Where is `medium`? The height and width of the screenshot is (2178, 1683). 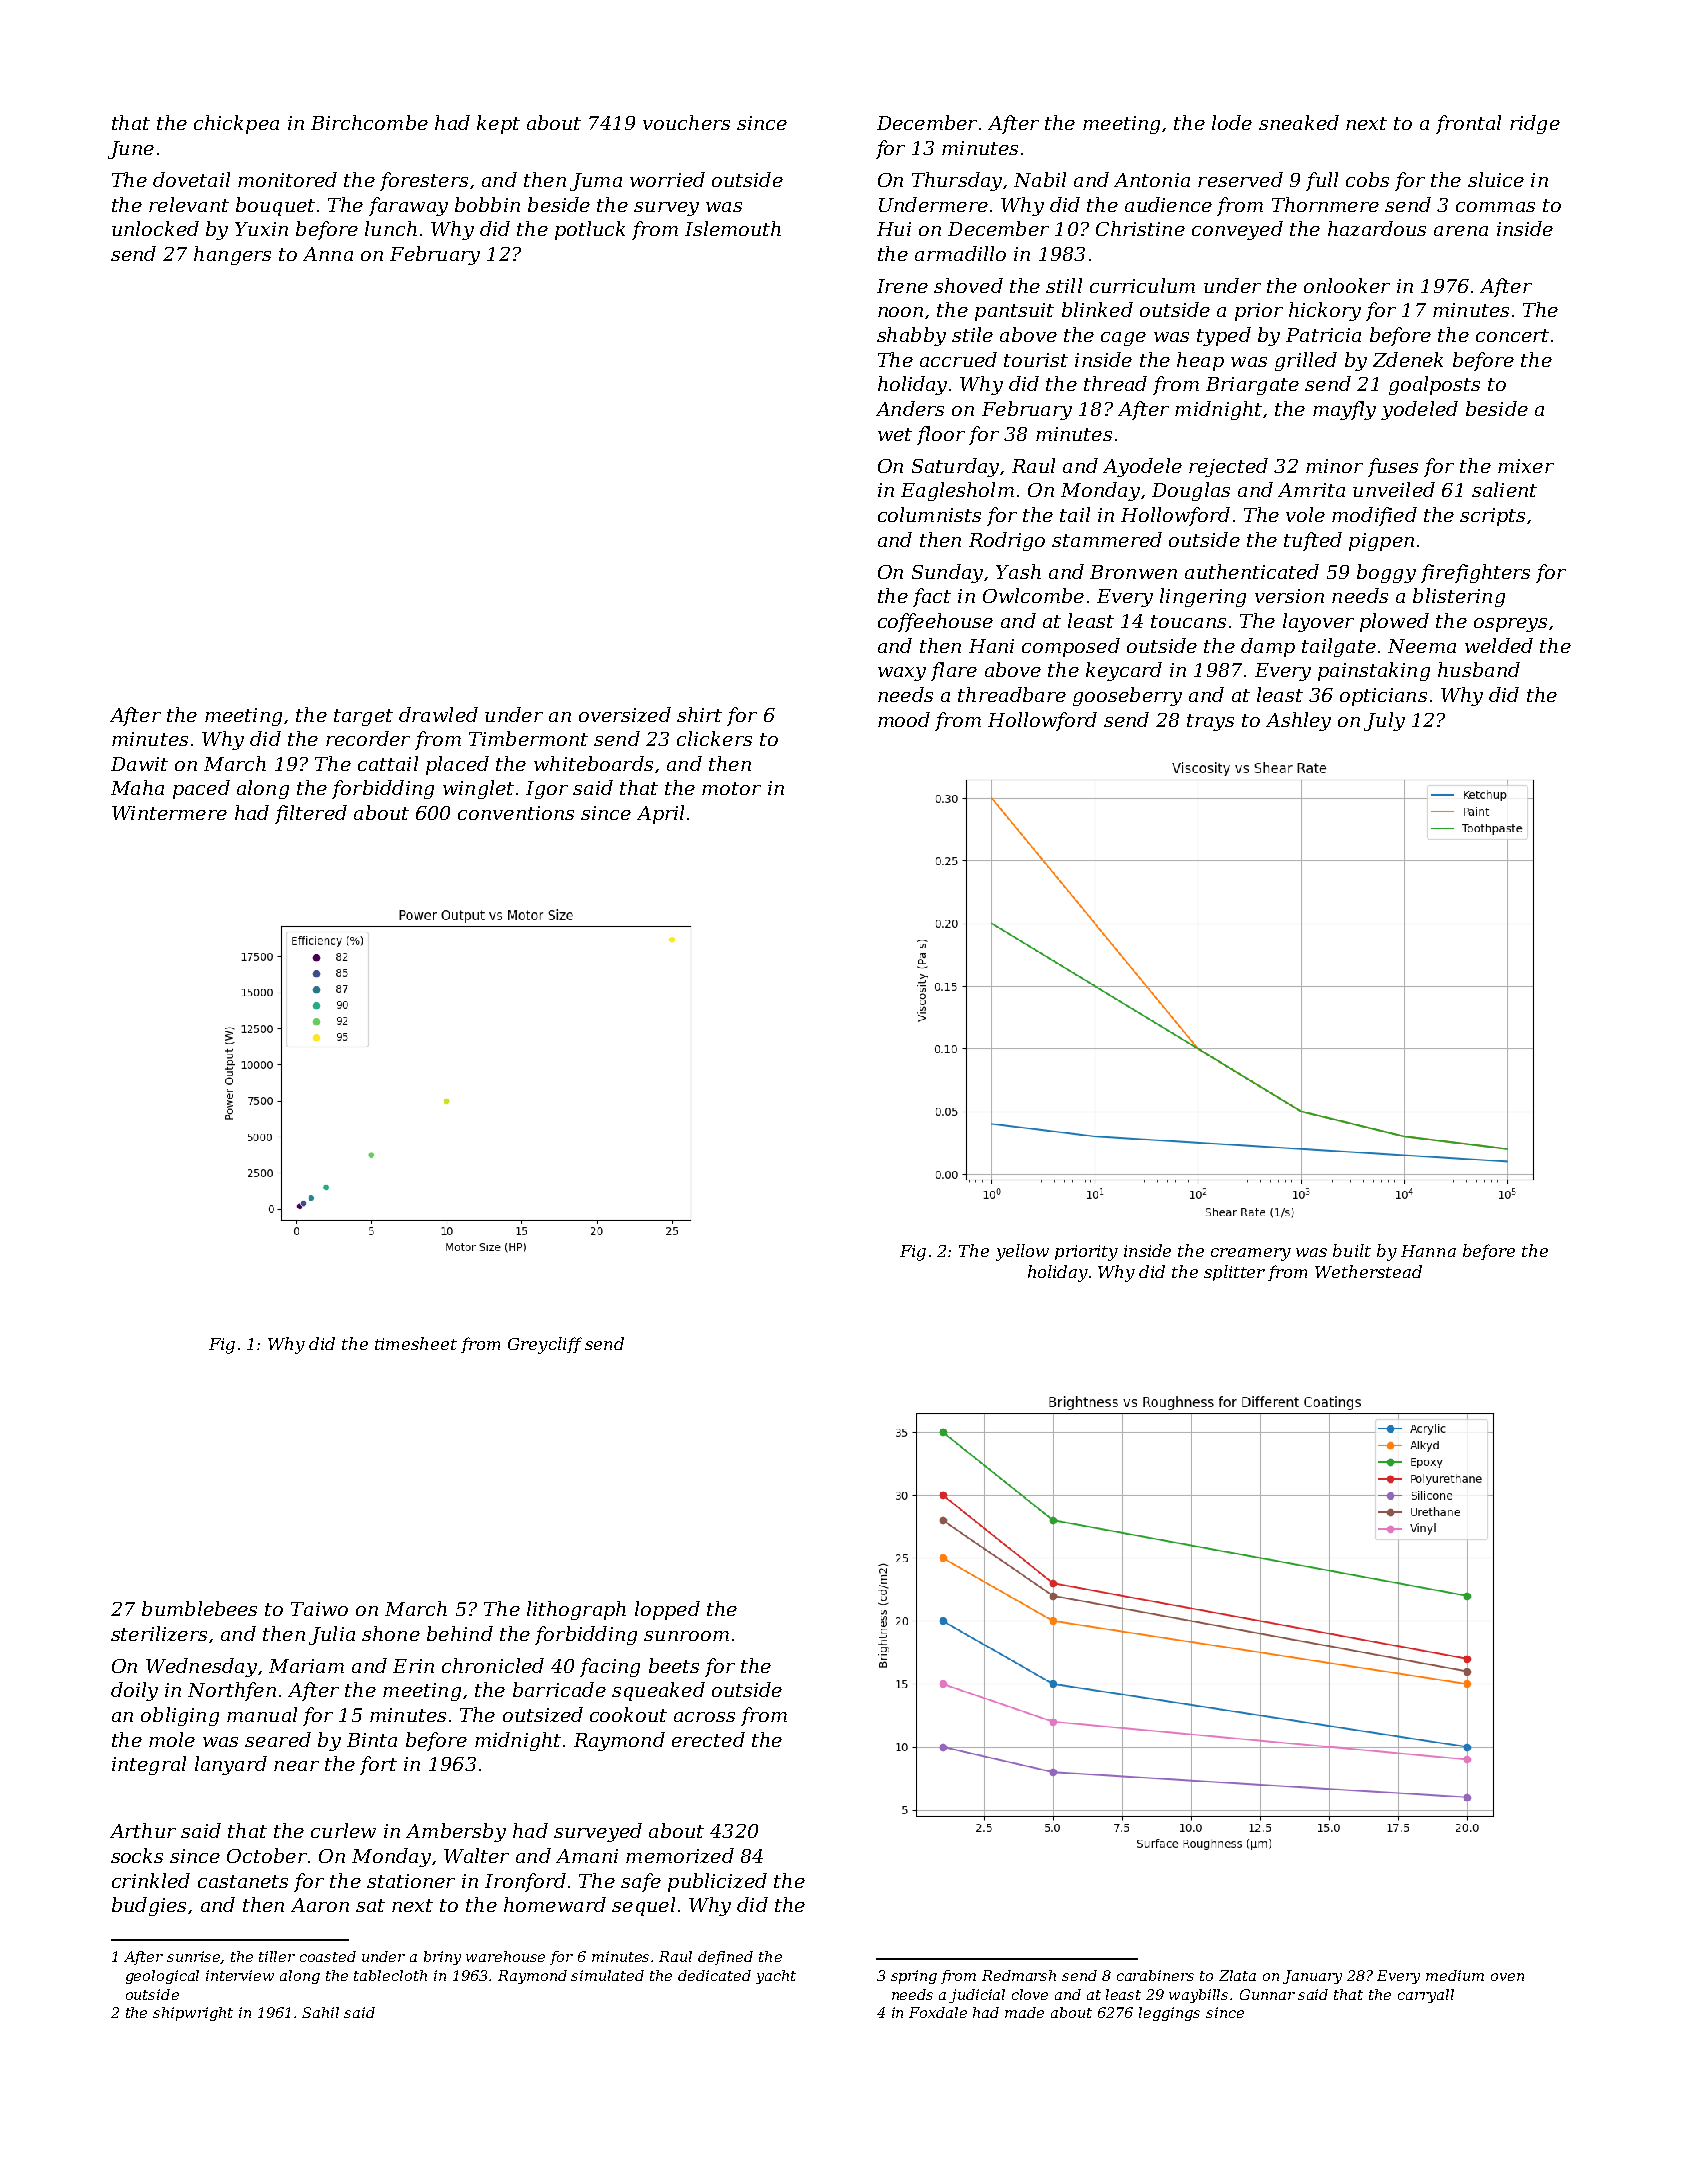
medium is located at coordinates (1455, 1975).
